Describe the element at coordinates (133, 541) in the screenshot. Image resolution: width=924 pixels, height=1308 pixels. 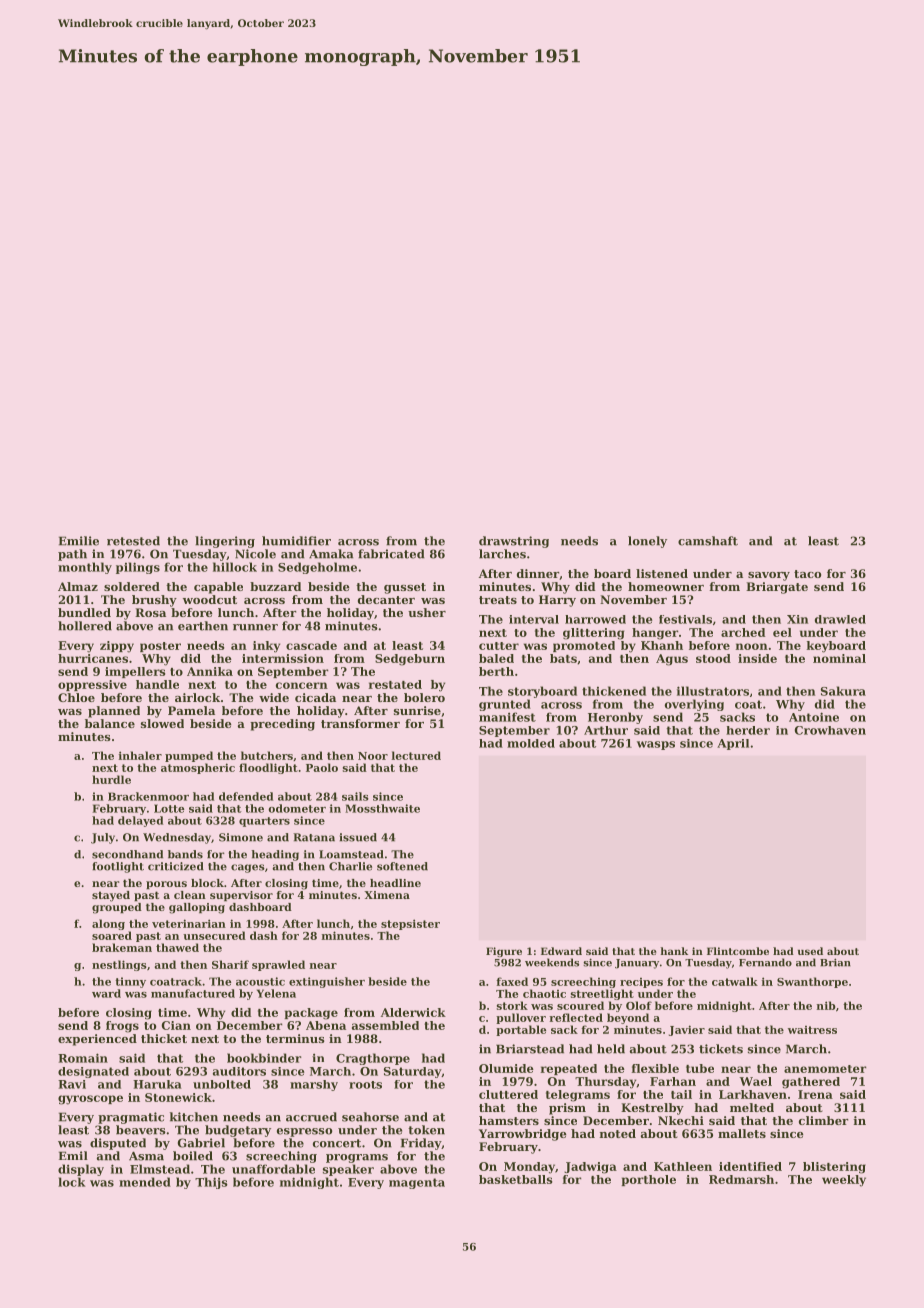
I see `retested` at that location.
